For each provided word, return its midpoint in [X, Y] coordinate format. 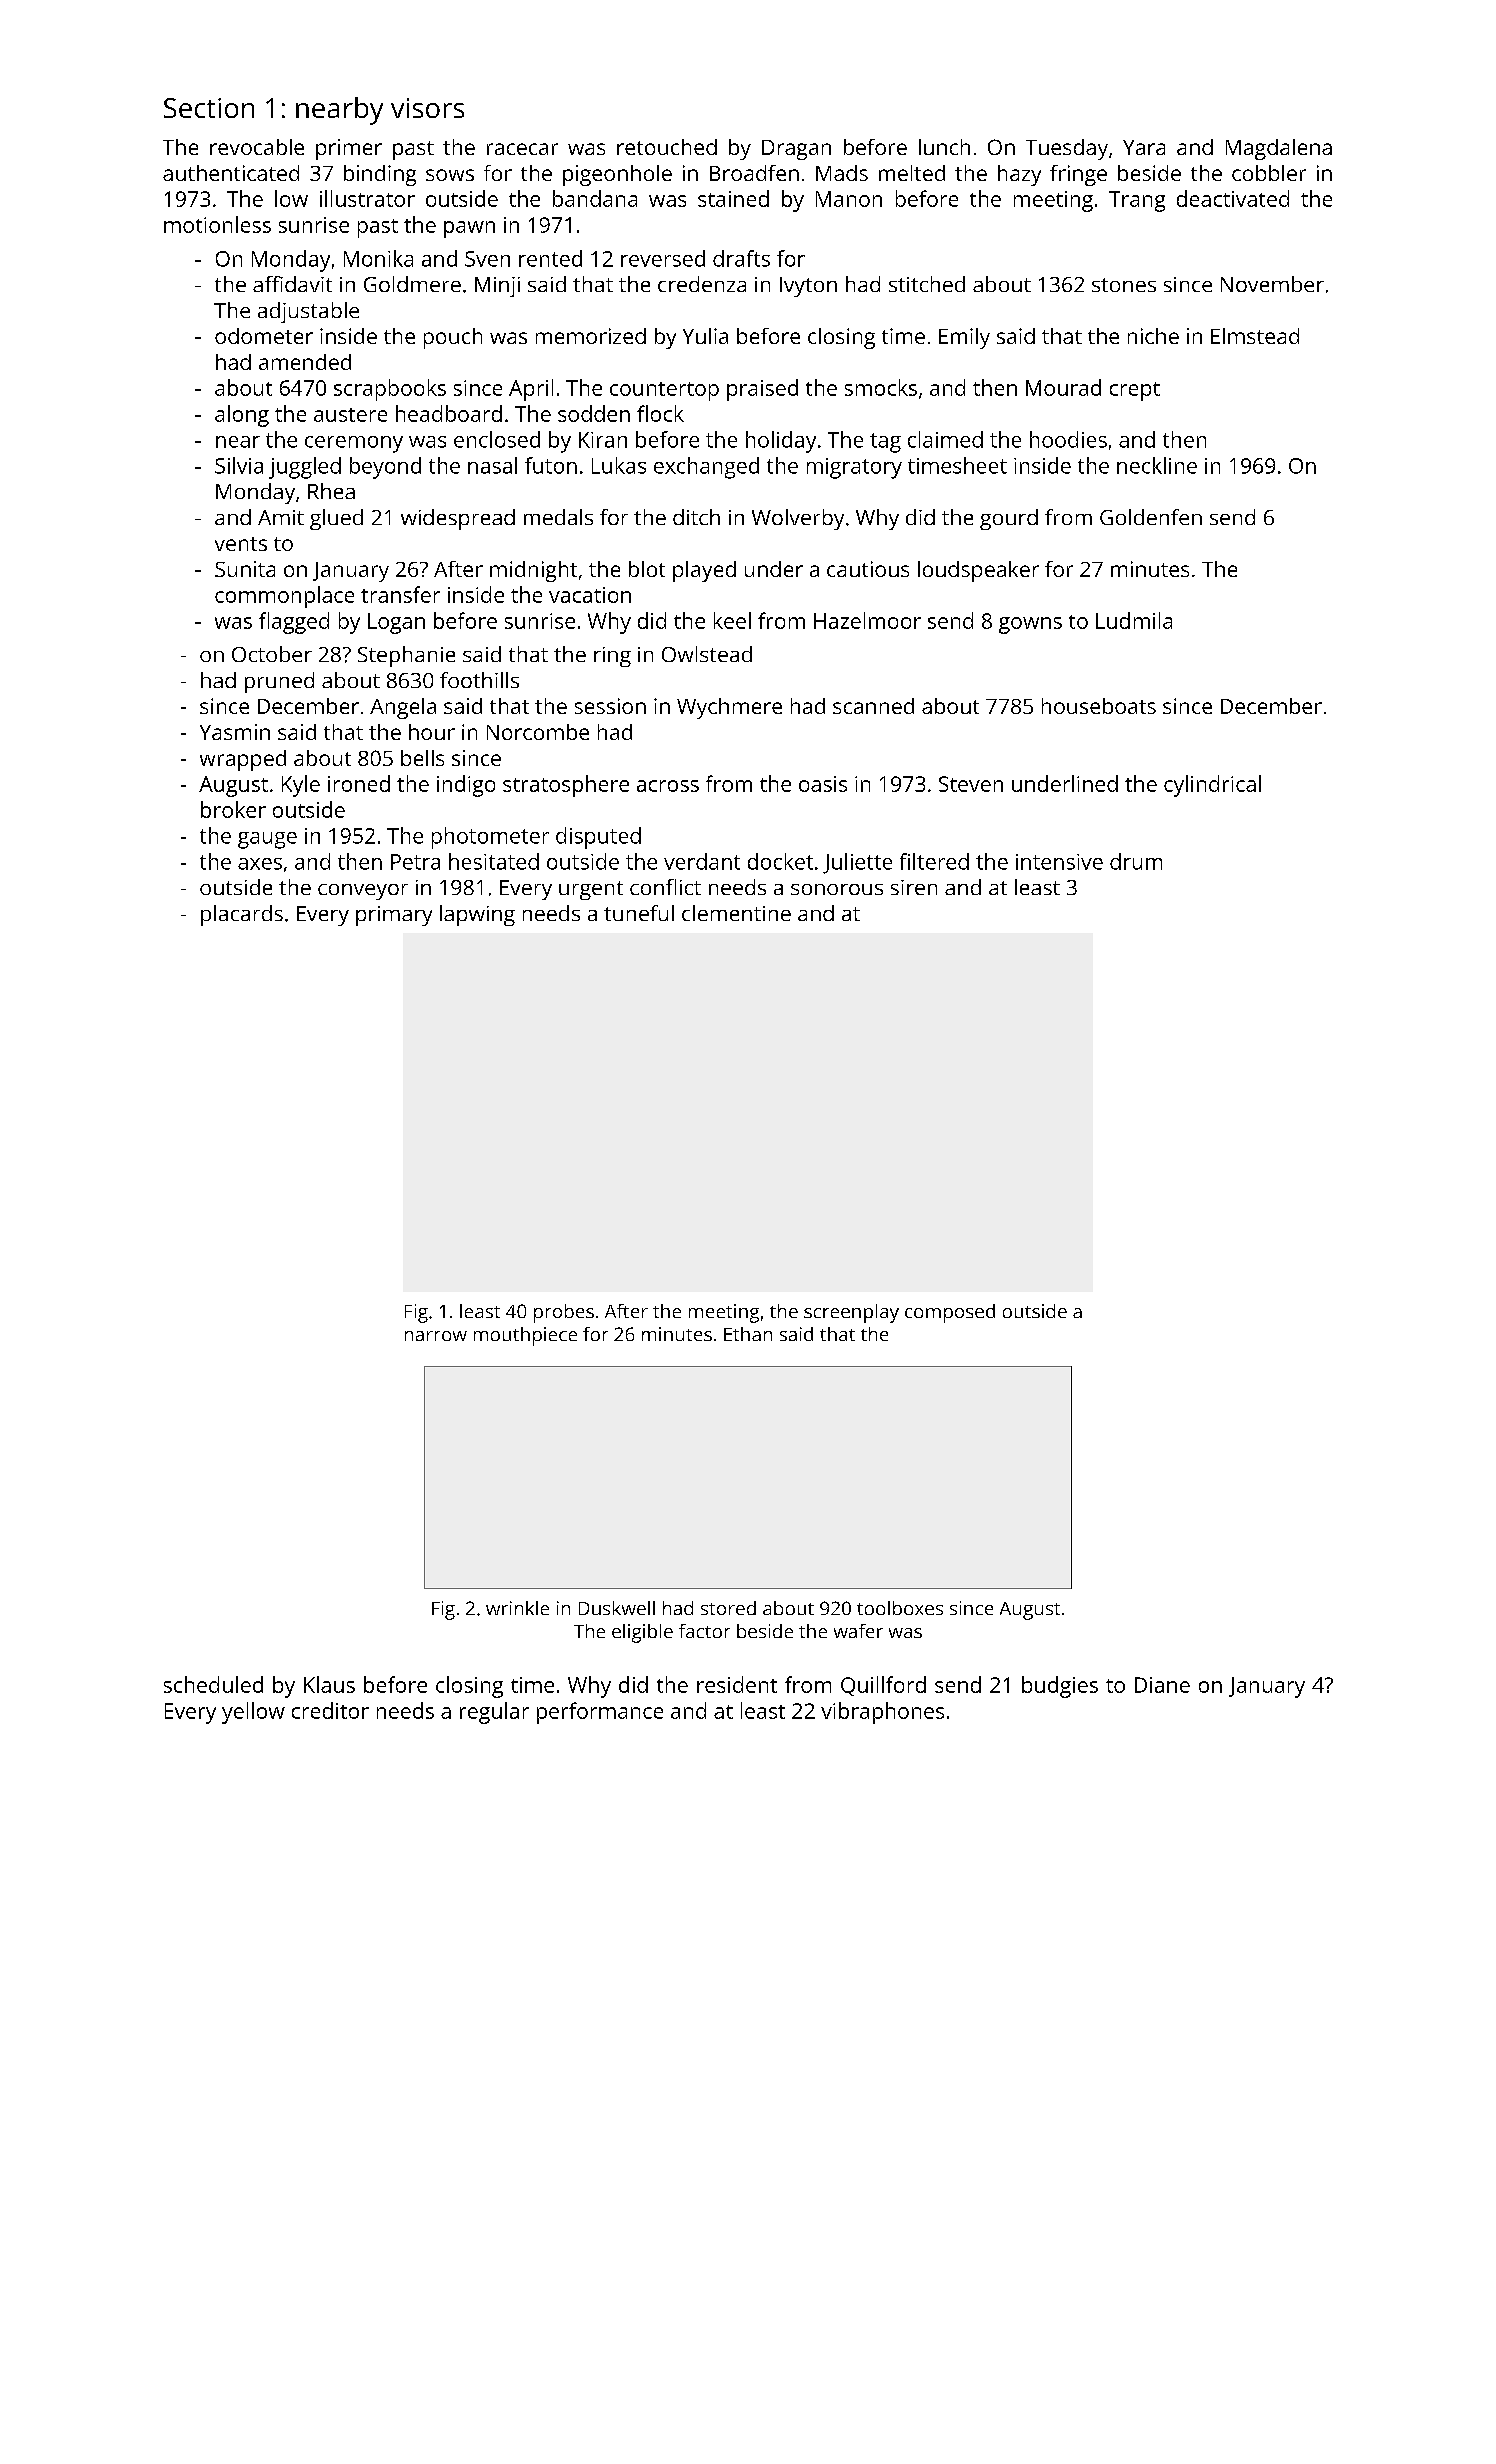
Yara [1144, 147]
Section [209, 108]
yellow [253, 1713]
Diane [1162, 1685]
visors [427, 108]
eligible [642, 1633]
